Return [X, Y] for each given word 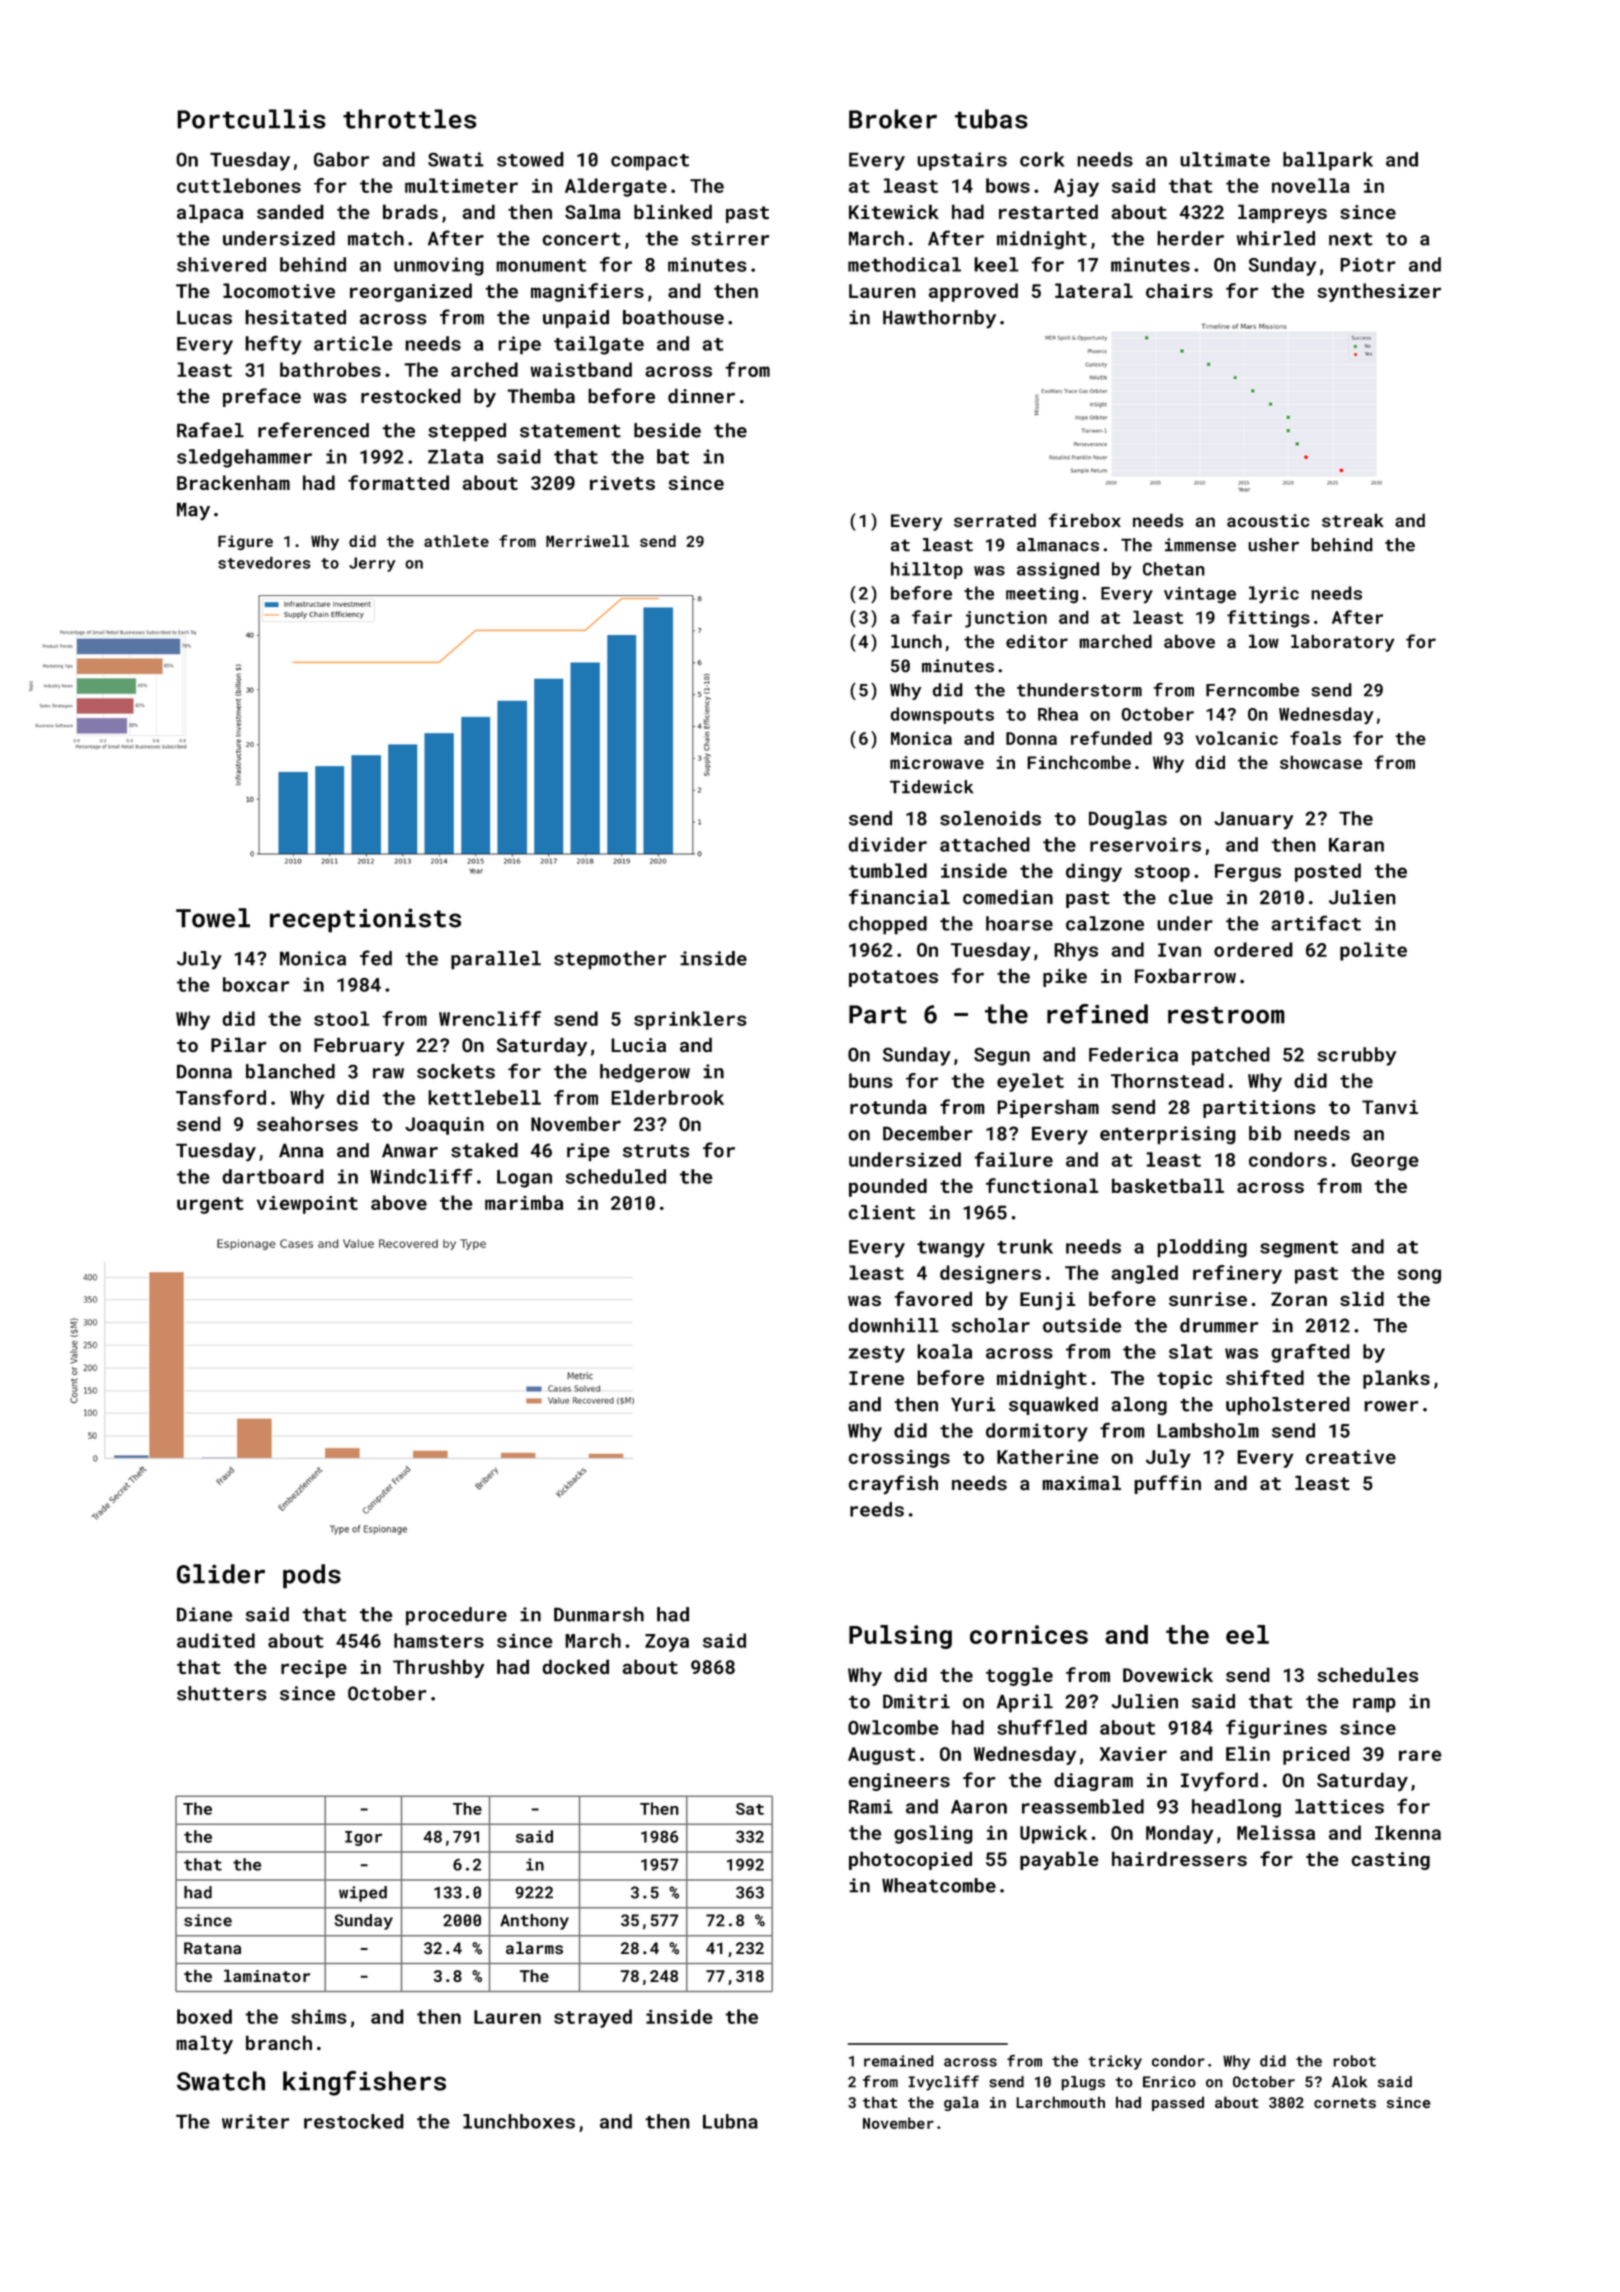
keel [996, 264]
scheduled [616, 1176]
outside [1082, 1325]
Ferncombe [1252, 690]
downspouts [942, 715]
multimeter [461, 185]
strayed [593, 2018]
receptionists [365, 920]
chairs [1179, 290]
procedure [456, 1616]
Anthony [534, 1922]
